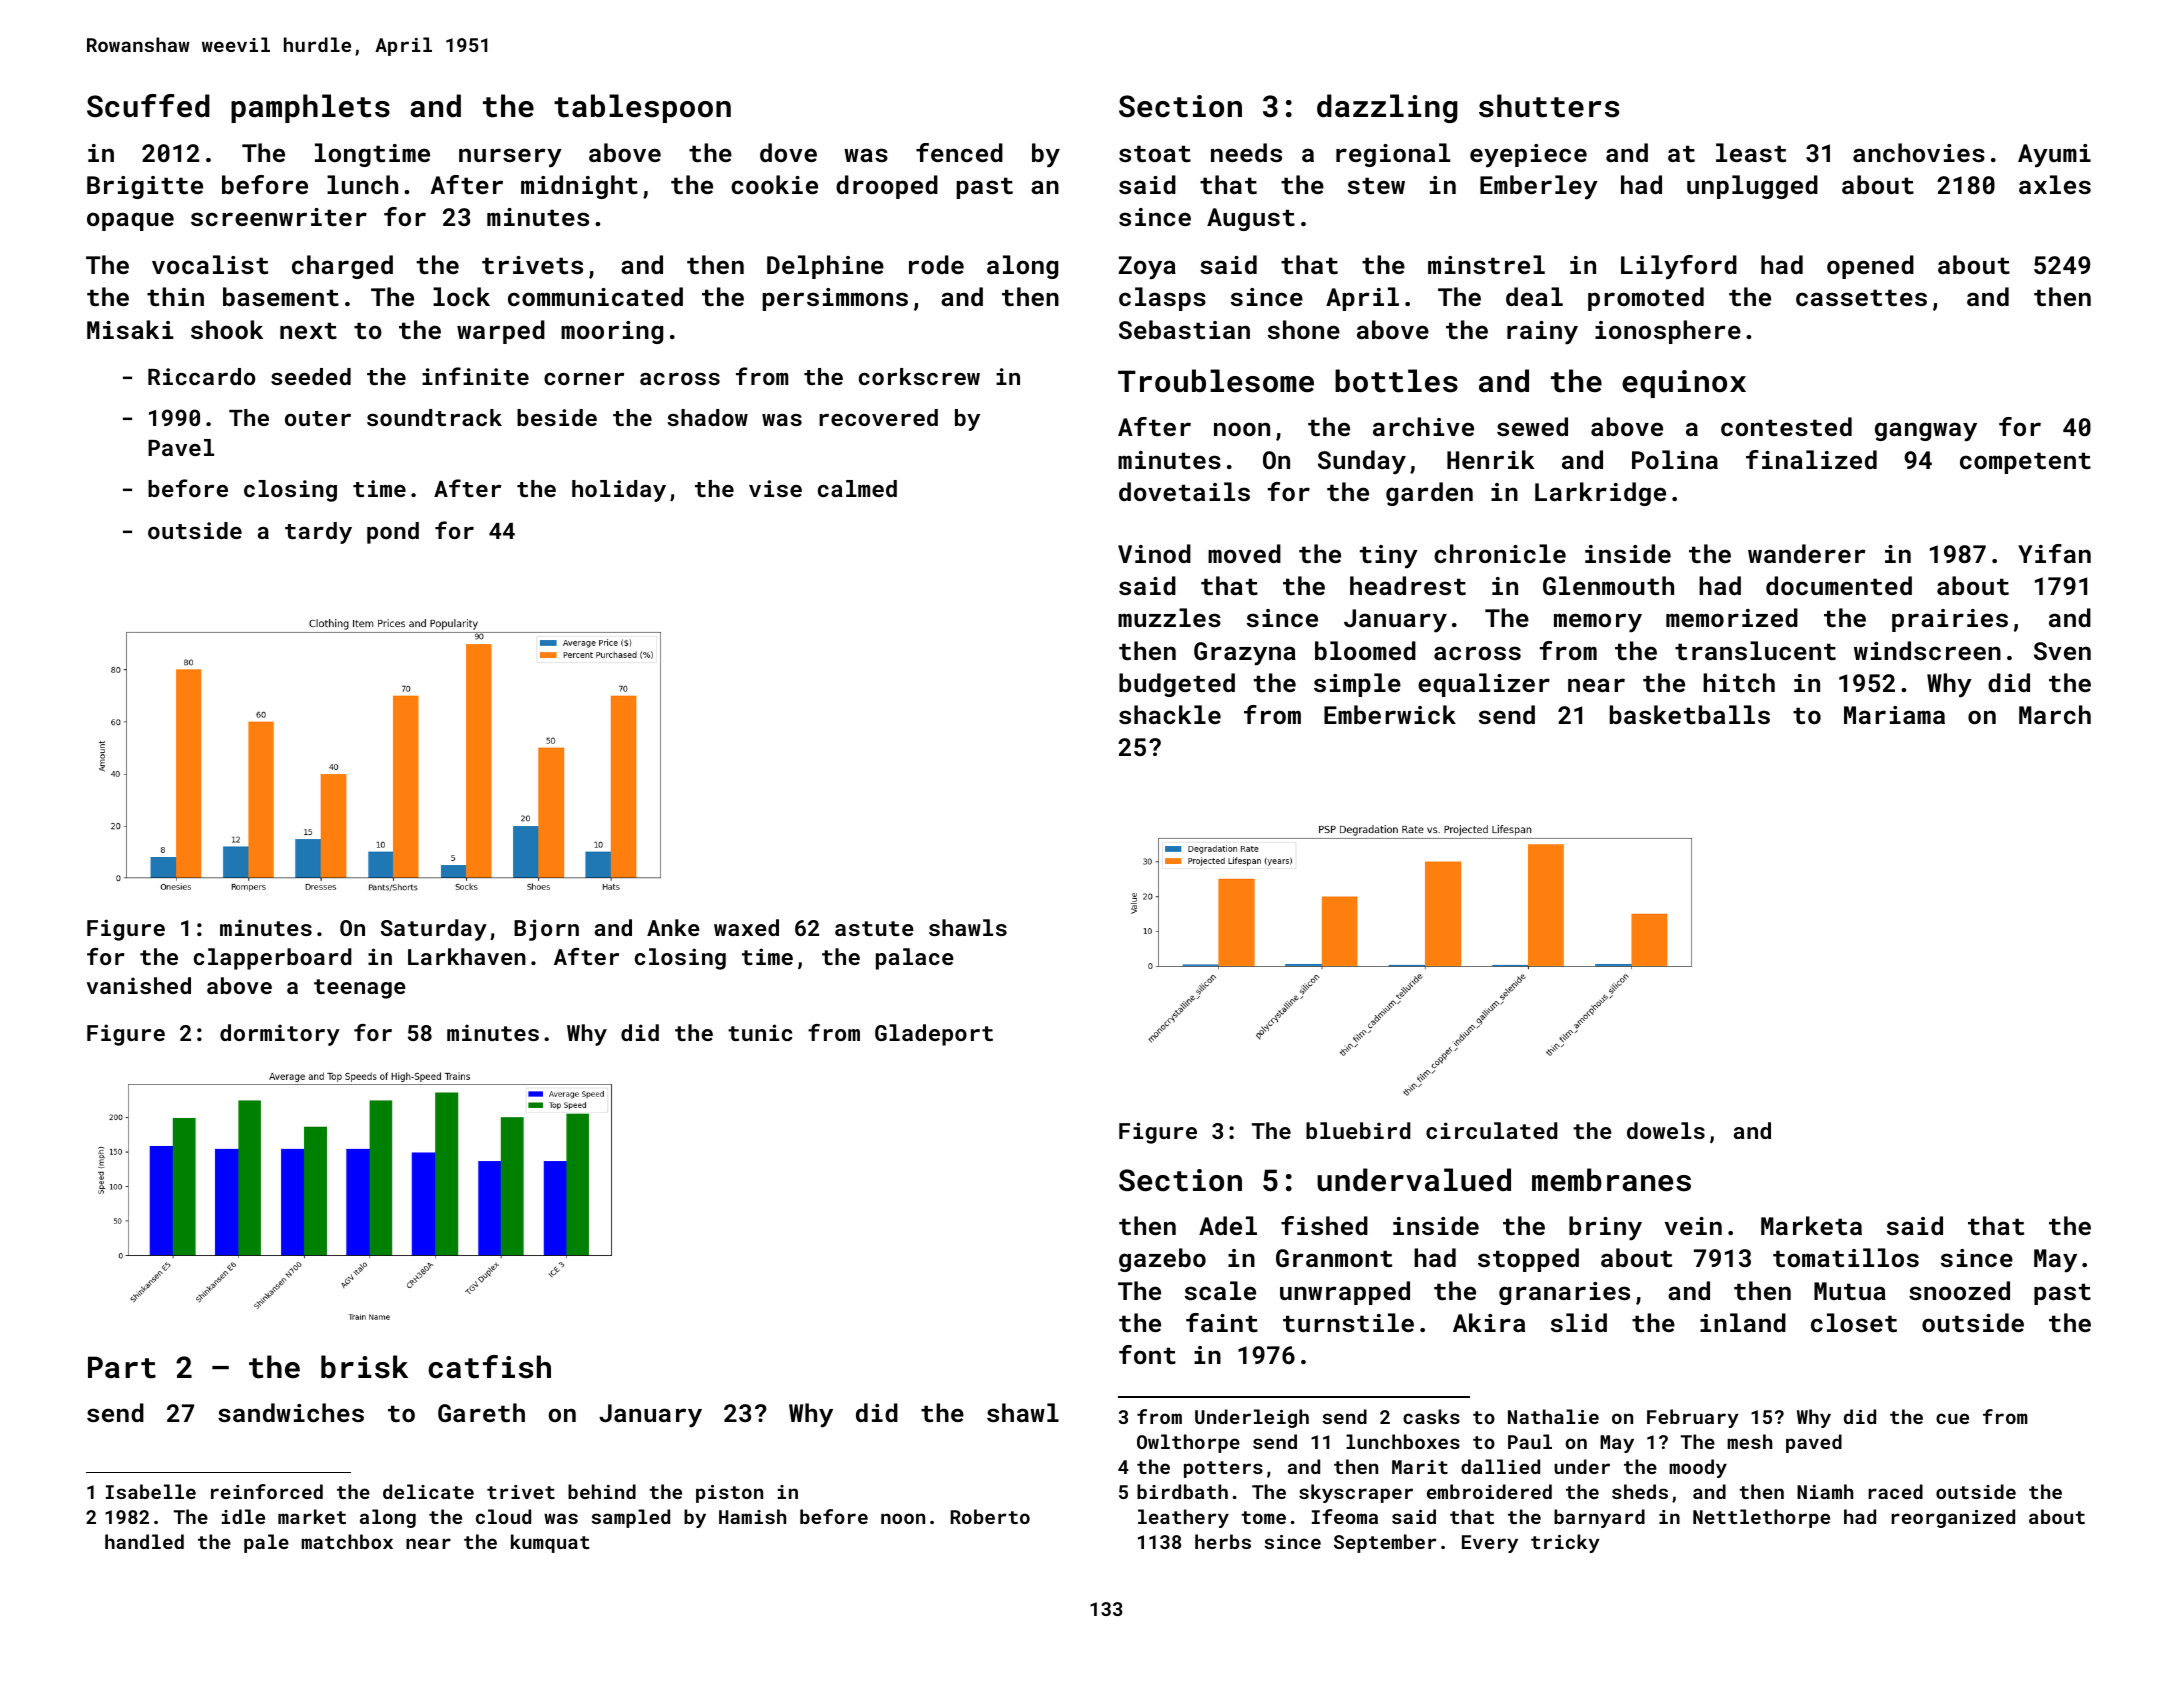 The width and height of the image is (2178, 1683). Describe the element at coordinates (1549, 106) in the image. I see `shutters` at that location.
